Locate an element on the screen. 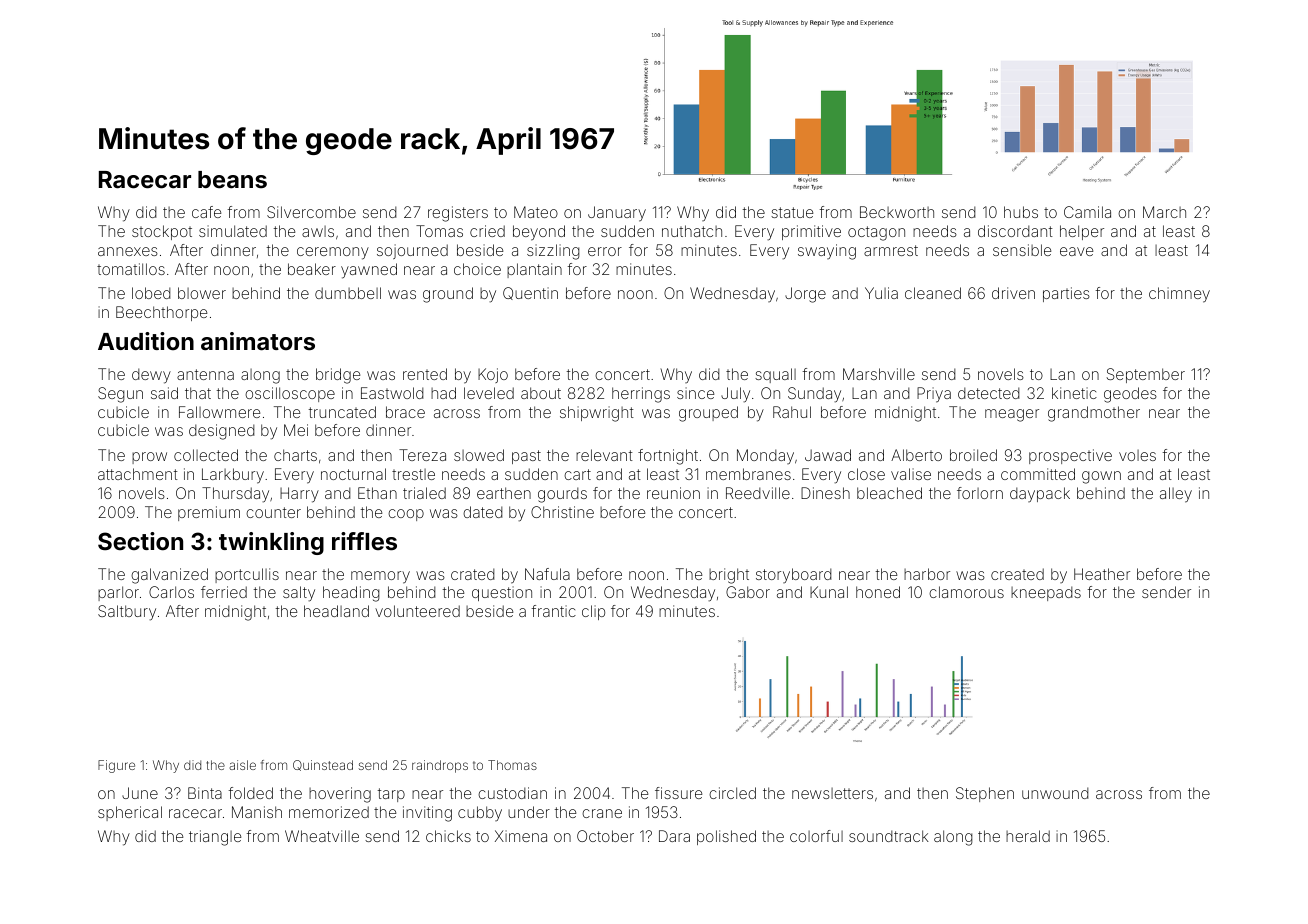 This screenshot has width=1308, height=924. volunteered is located at coordinates (417, 611).
